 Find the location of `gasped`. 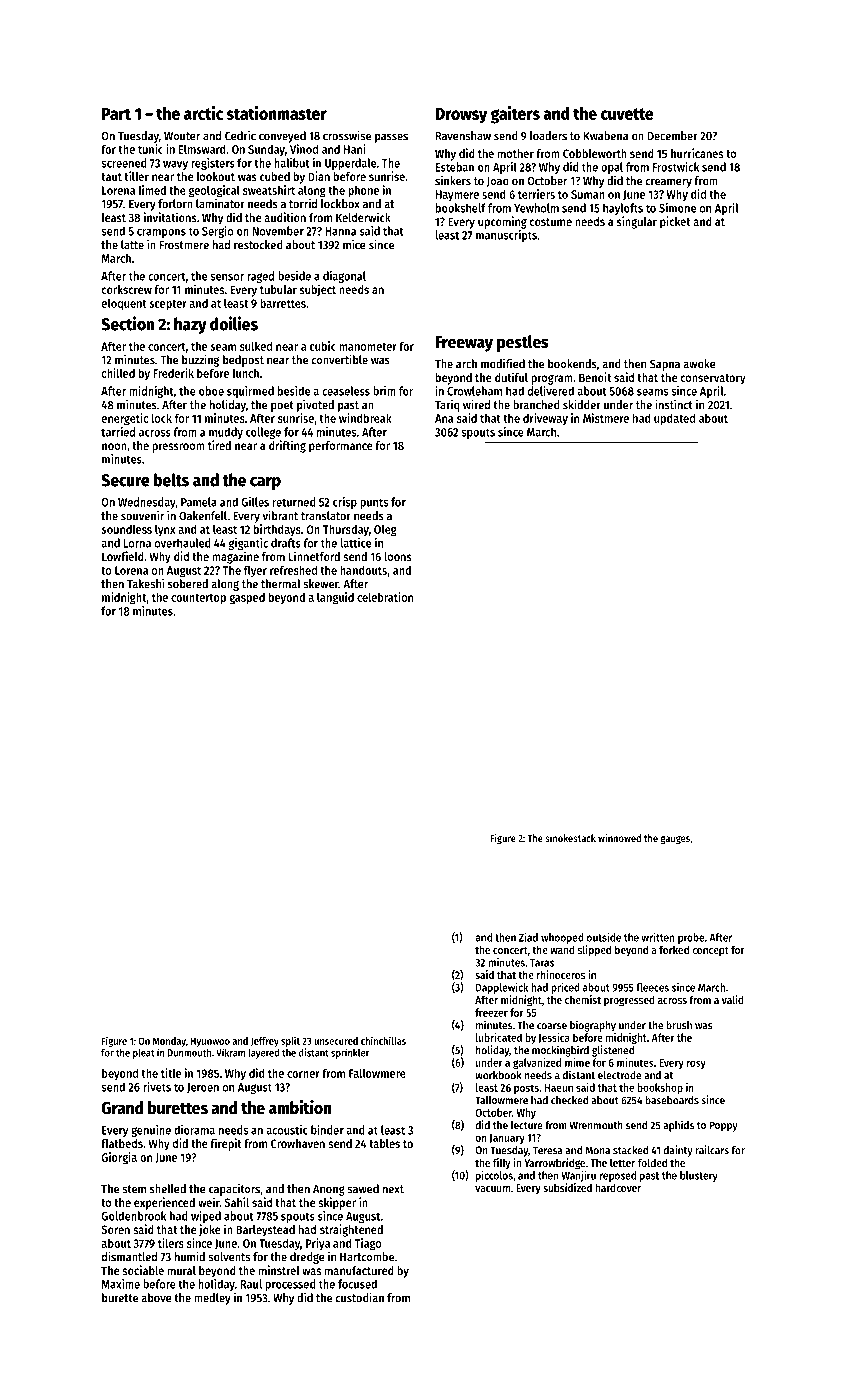

gasped is located at coordinates (247, 598).
